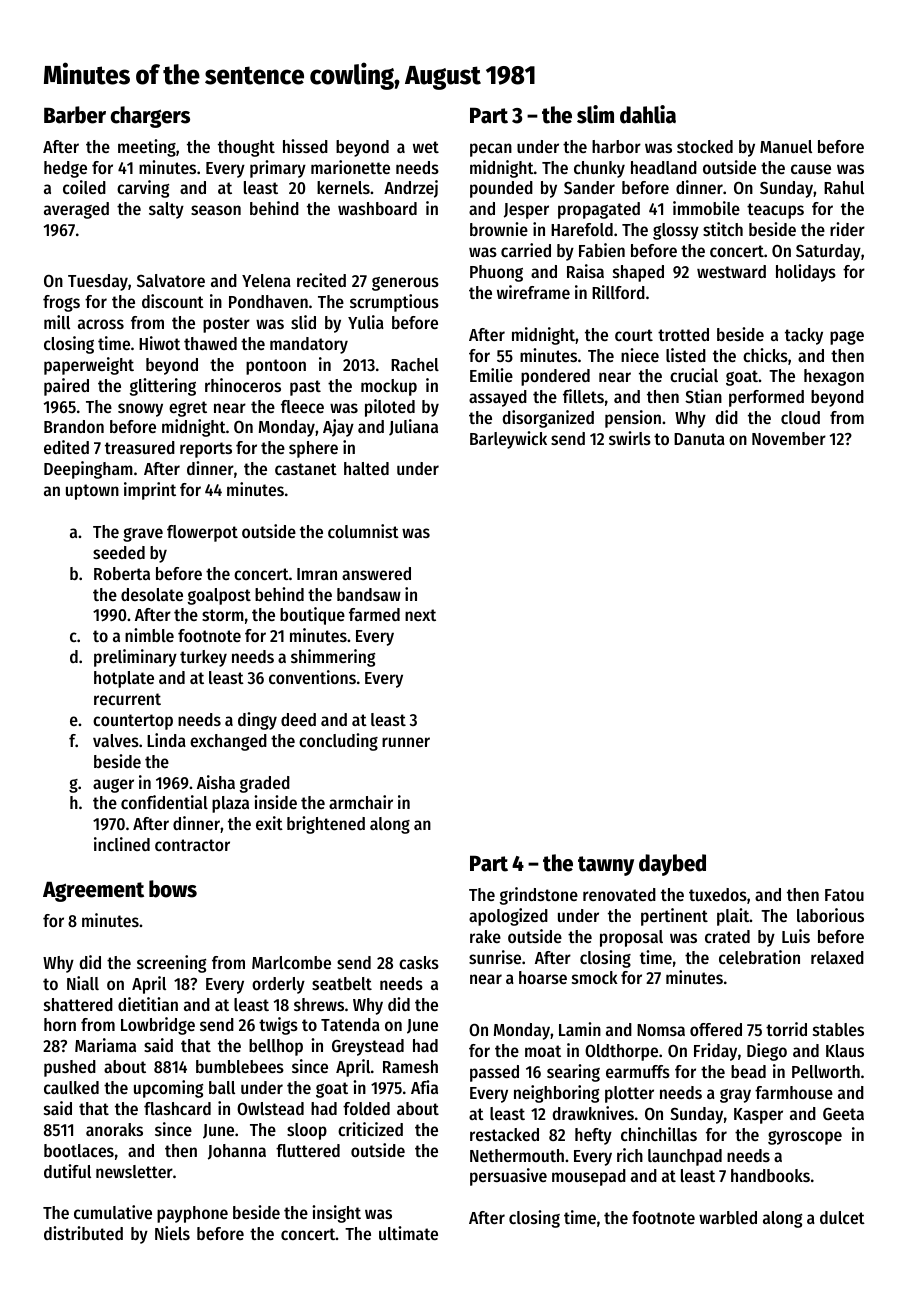 The height and width of the screenshot is (1316, 908). Describe the element at coordinates (149, 635) in the screenshot. I see `nimble` at that location.
